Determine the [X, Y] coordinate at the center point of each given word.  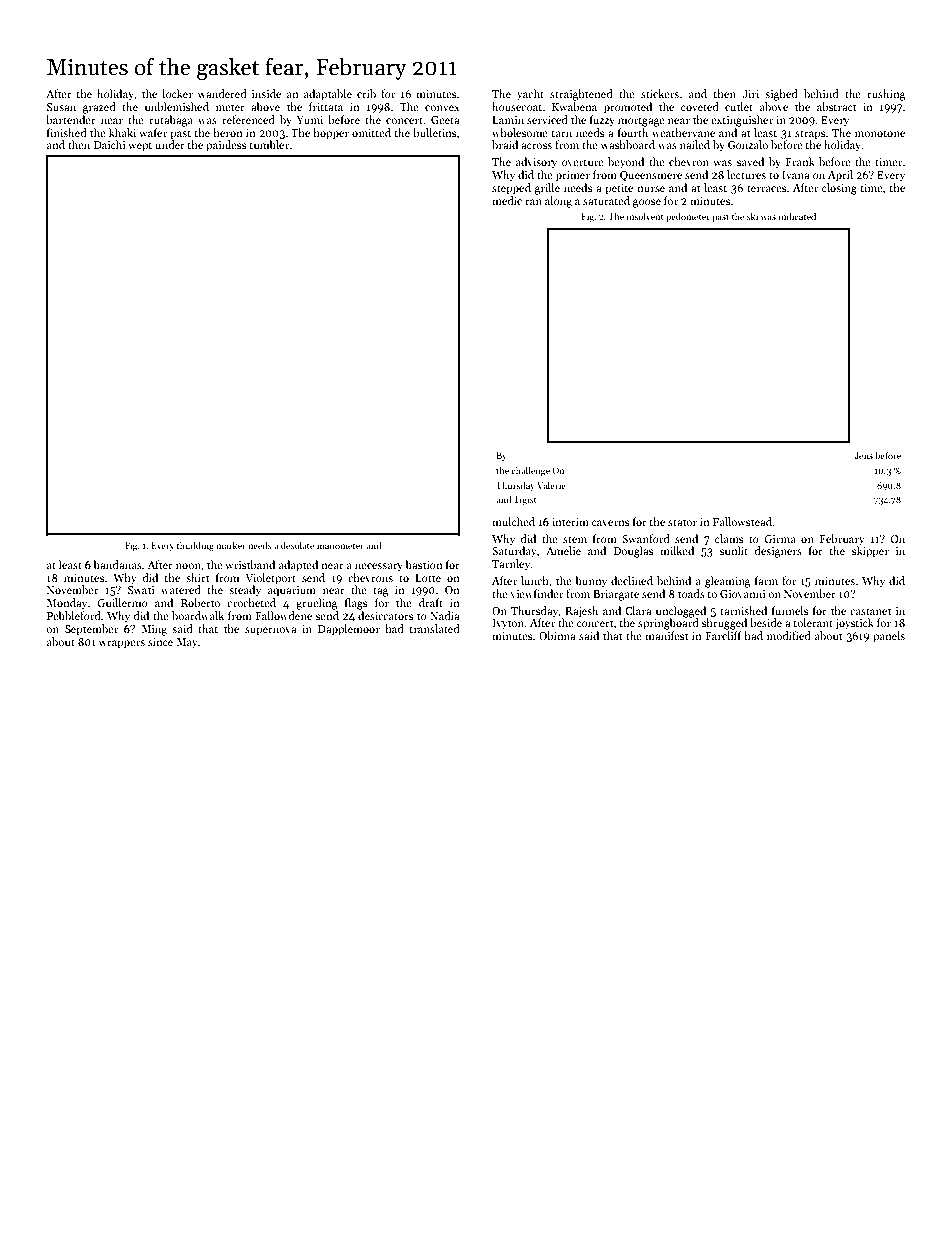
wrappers [121, 644]
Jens [863, 455]
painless [226, 146]
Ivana [795, 175]
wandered [222, 93]
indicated [797, 216]
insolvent [645, 216]
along [558, 202]
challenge [530, 471]
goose [647, 203]
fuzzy [602, 121]
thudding [195, 546]
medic [507, 200]
